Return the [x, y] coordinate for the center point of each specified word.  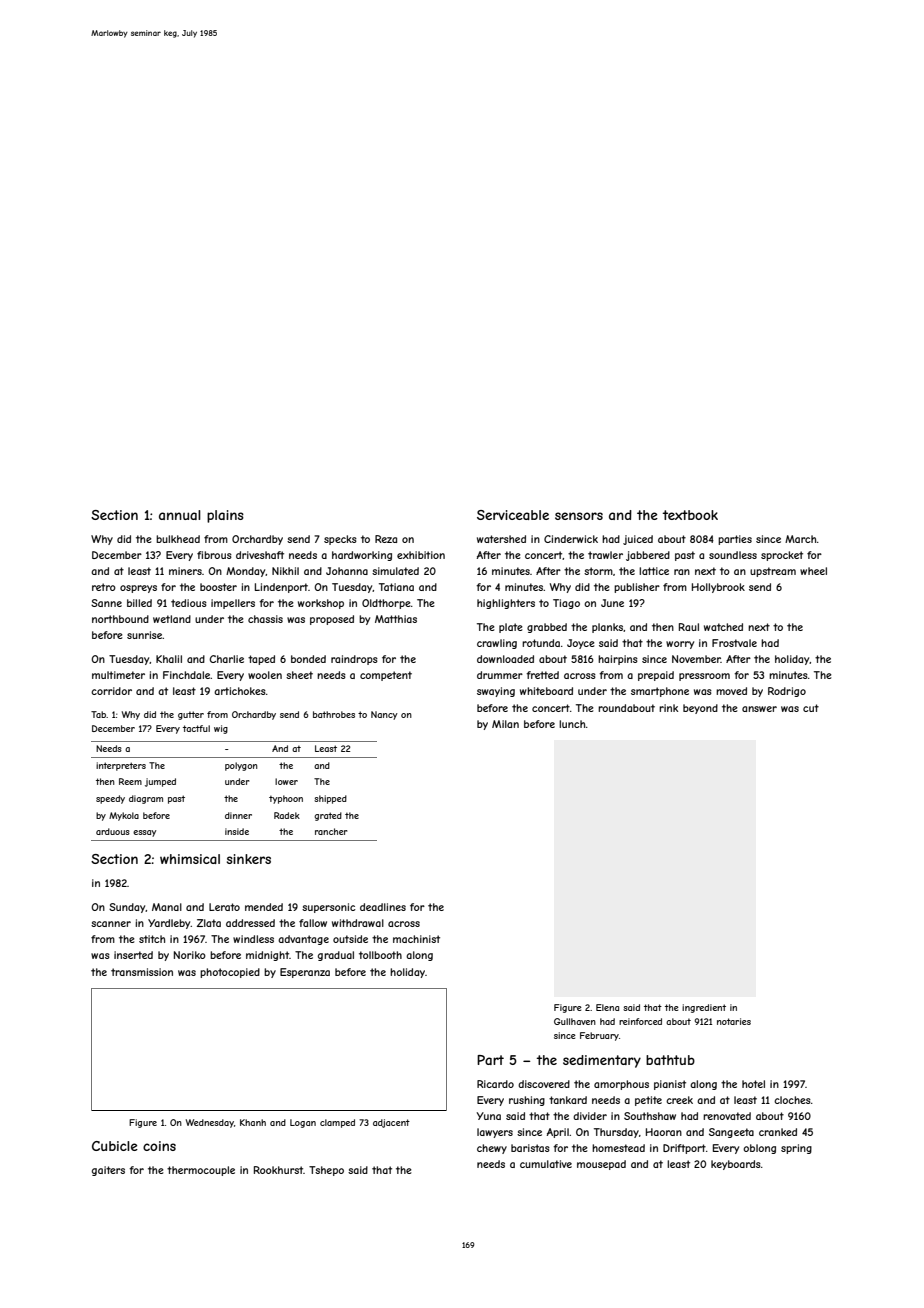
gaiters [108, 1171]
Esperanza [305, 973]
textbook [690, 515]
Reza [386, 539]
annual [180, 515]
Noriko [190, 955]
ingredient [704, 1008]
